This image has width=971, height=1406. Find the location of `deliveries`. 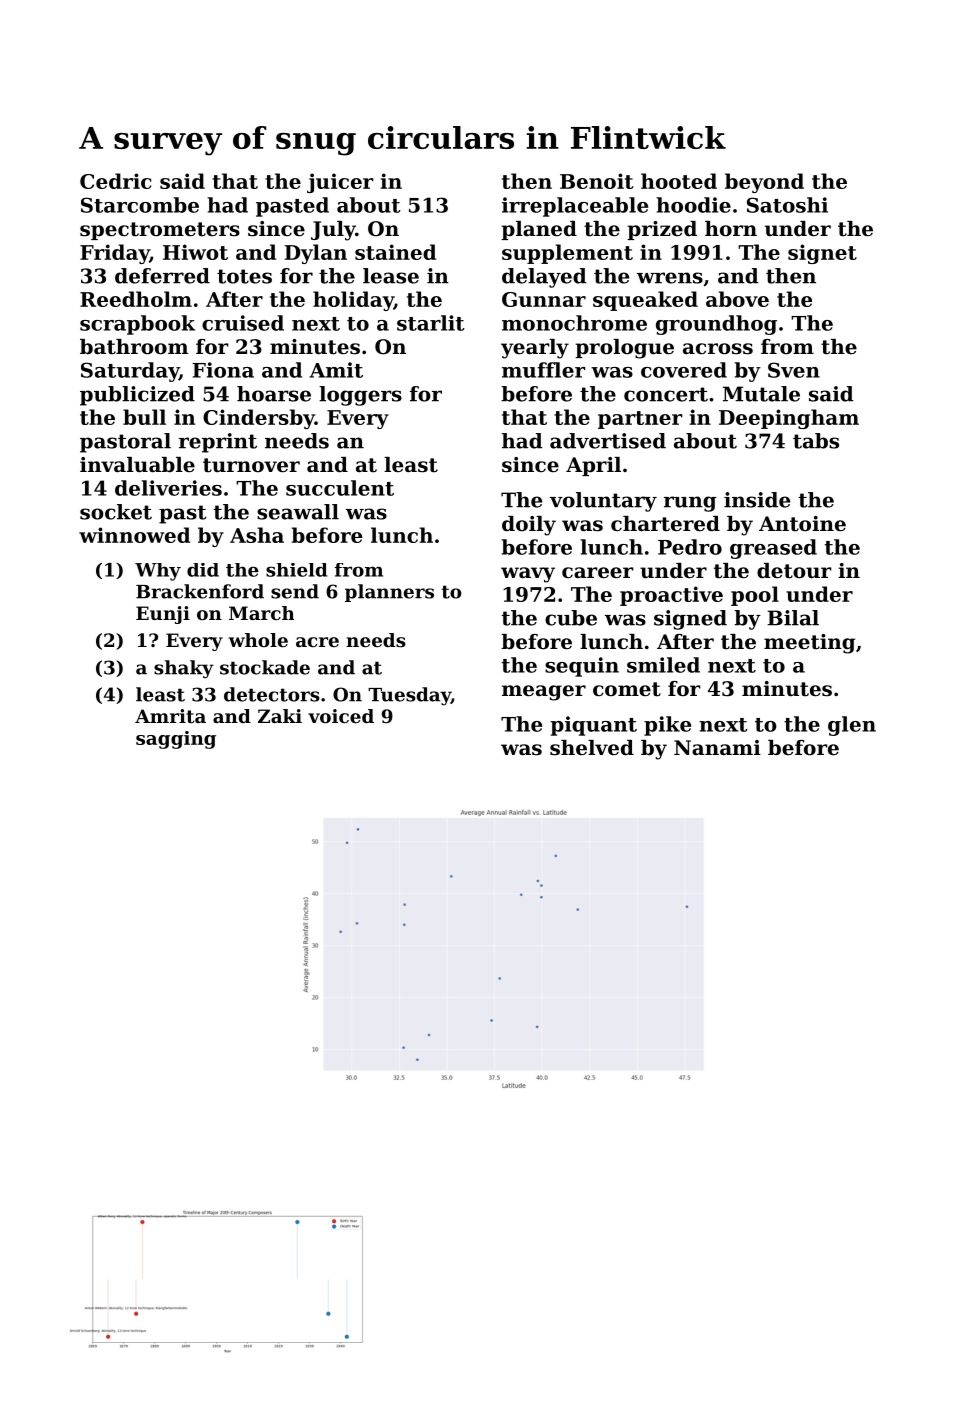

deliveries is located at coordinates (168, 488).
